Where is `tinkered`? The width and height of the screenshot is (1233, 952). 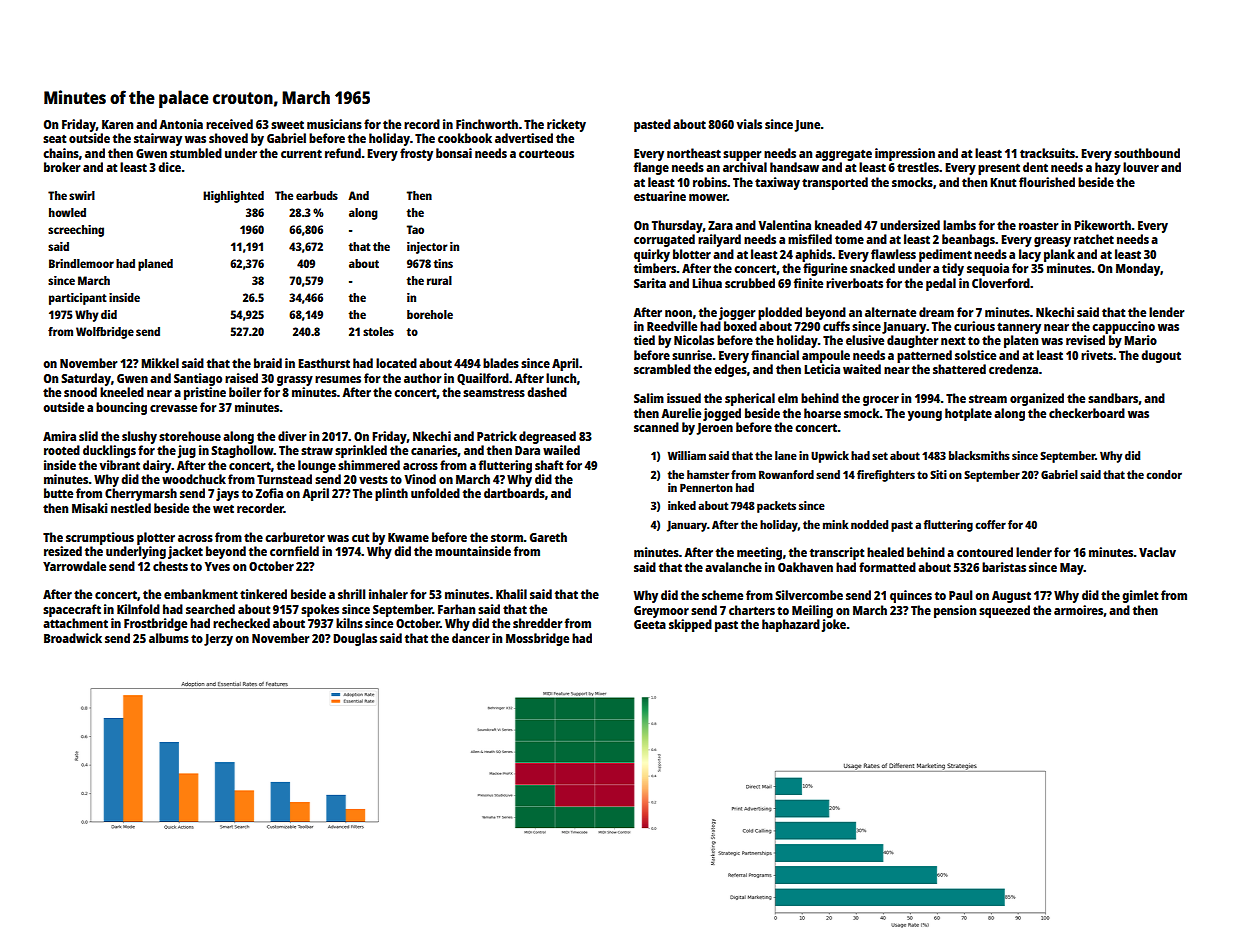
tinkered is located at coordinates (263, 594).
